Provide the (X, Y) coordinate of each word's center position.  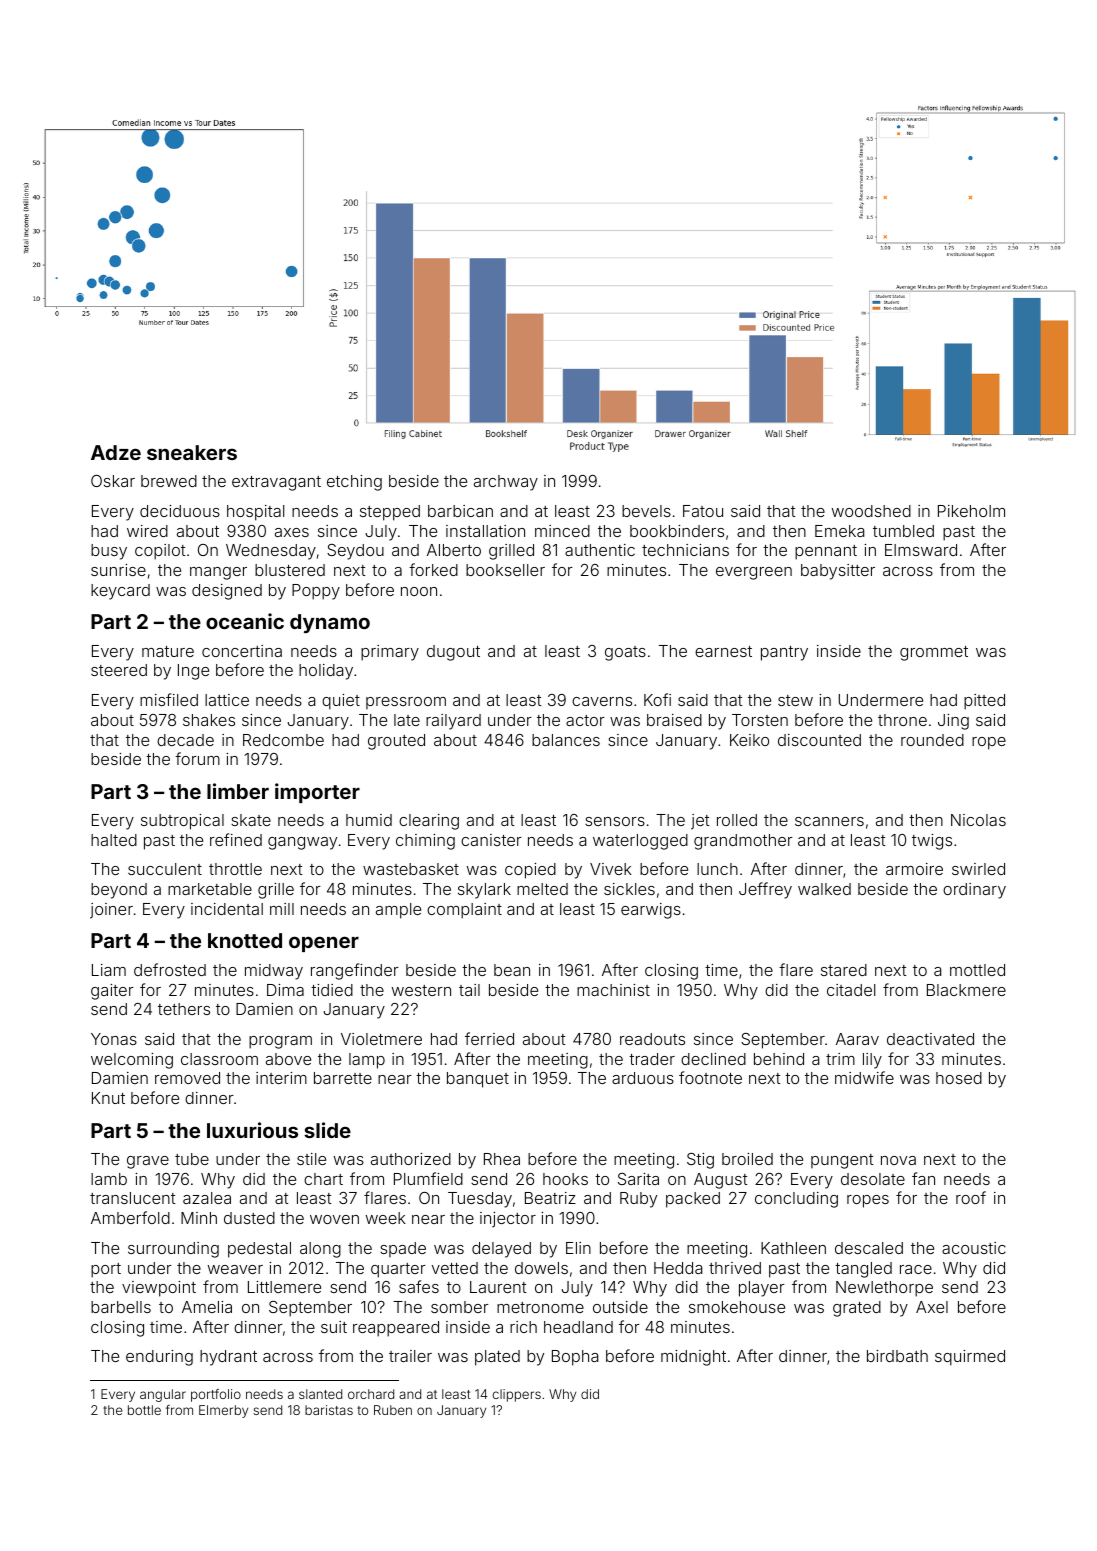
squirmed (970, 1358)
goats (625, 653)
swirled (978, 869)
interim (281, 1078)
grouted (396, 742)
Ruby (638, 1200)
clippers (517, 1395)
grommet (934, 653)
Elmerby (223, 1411)
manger (218, 573)
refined (236, 839)
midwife (864, 1077)
